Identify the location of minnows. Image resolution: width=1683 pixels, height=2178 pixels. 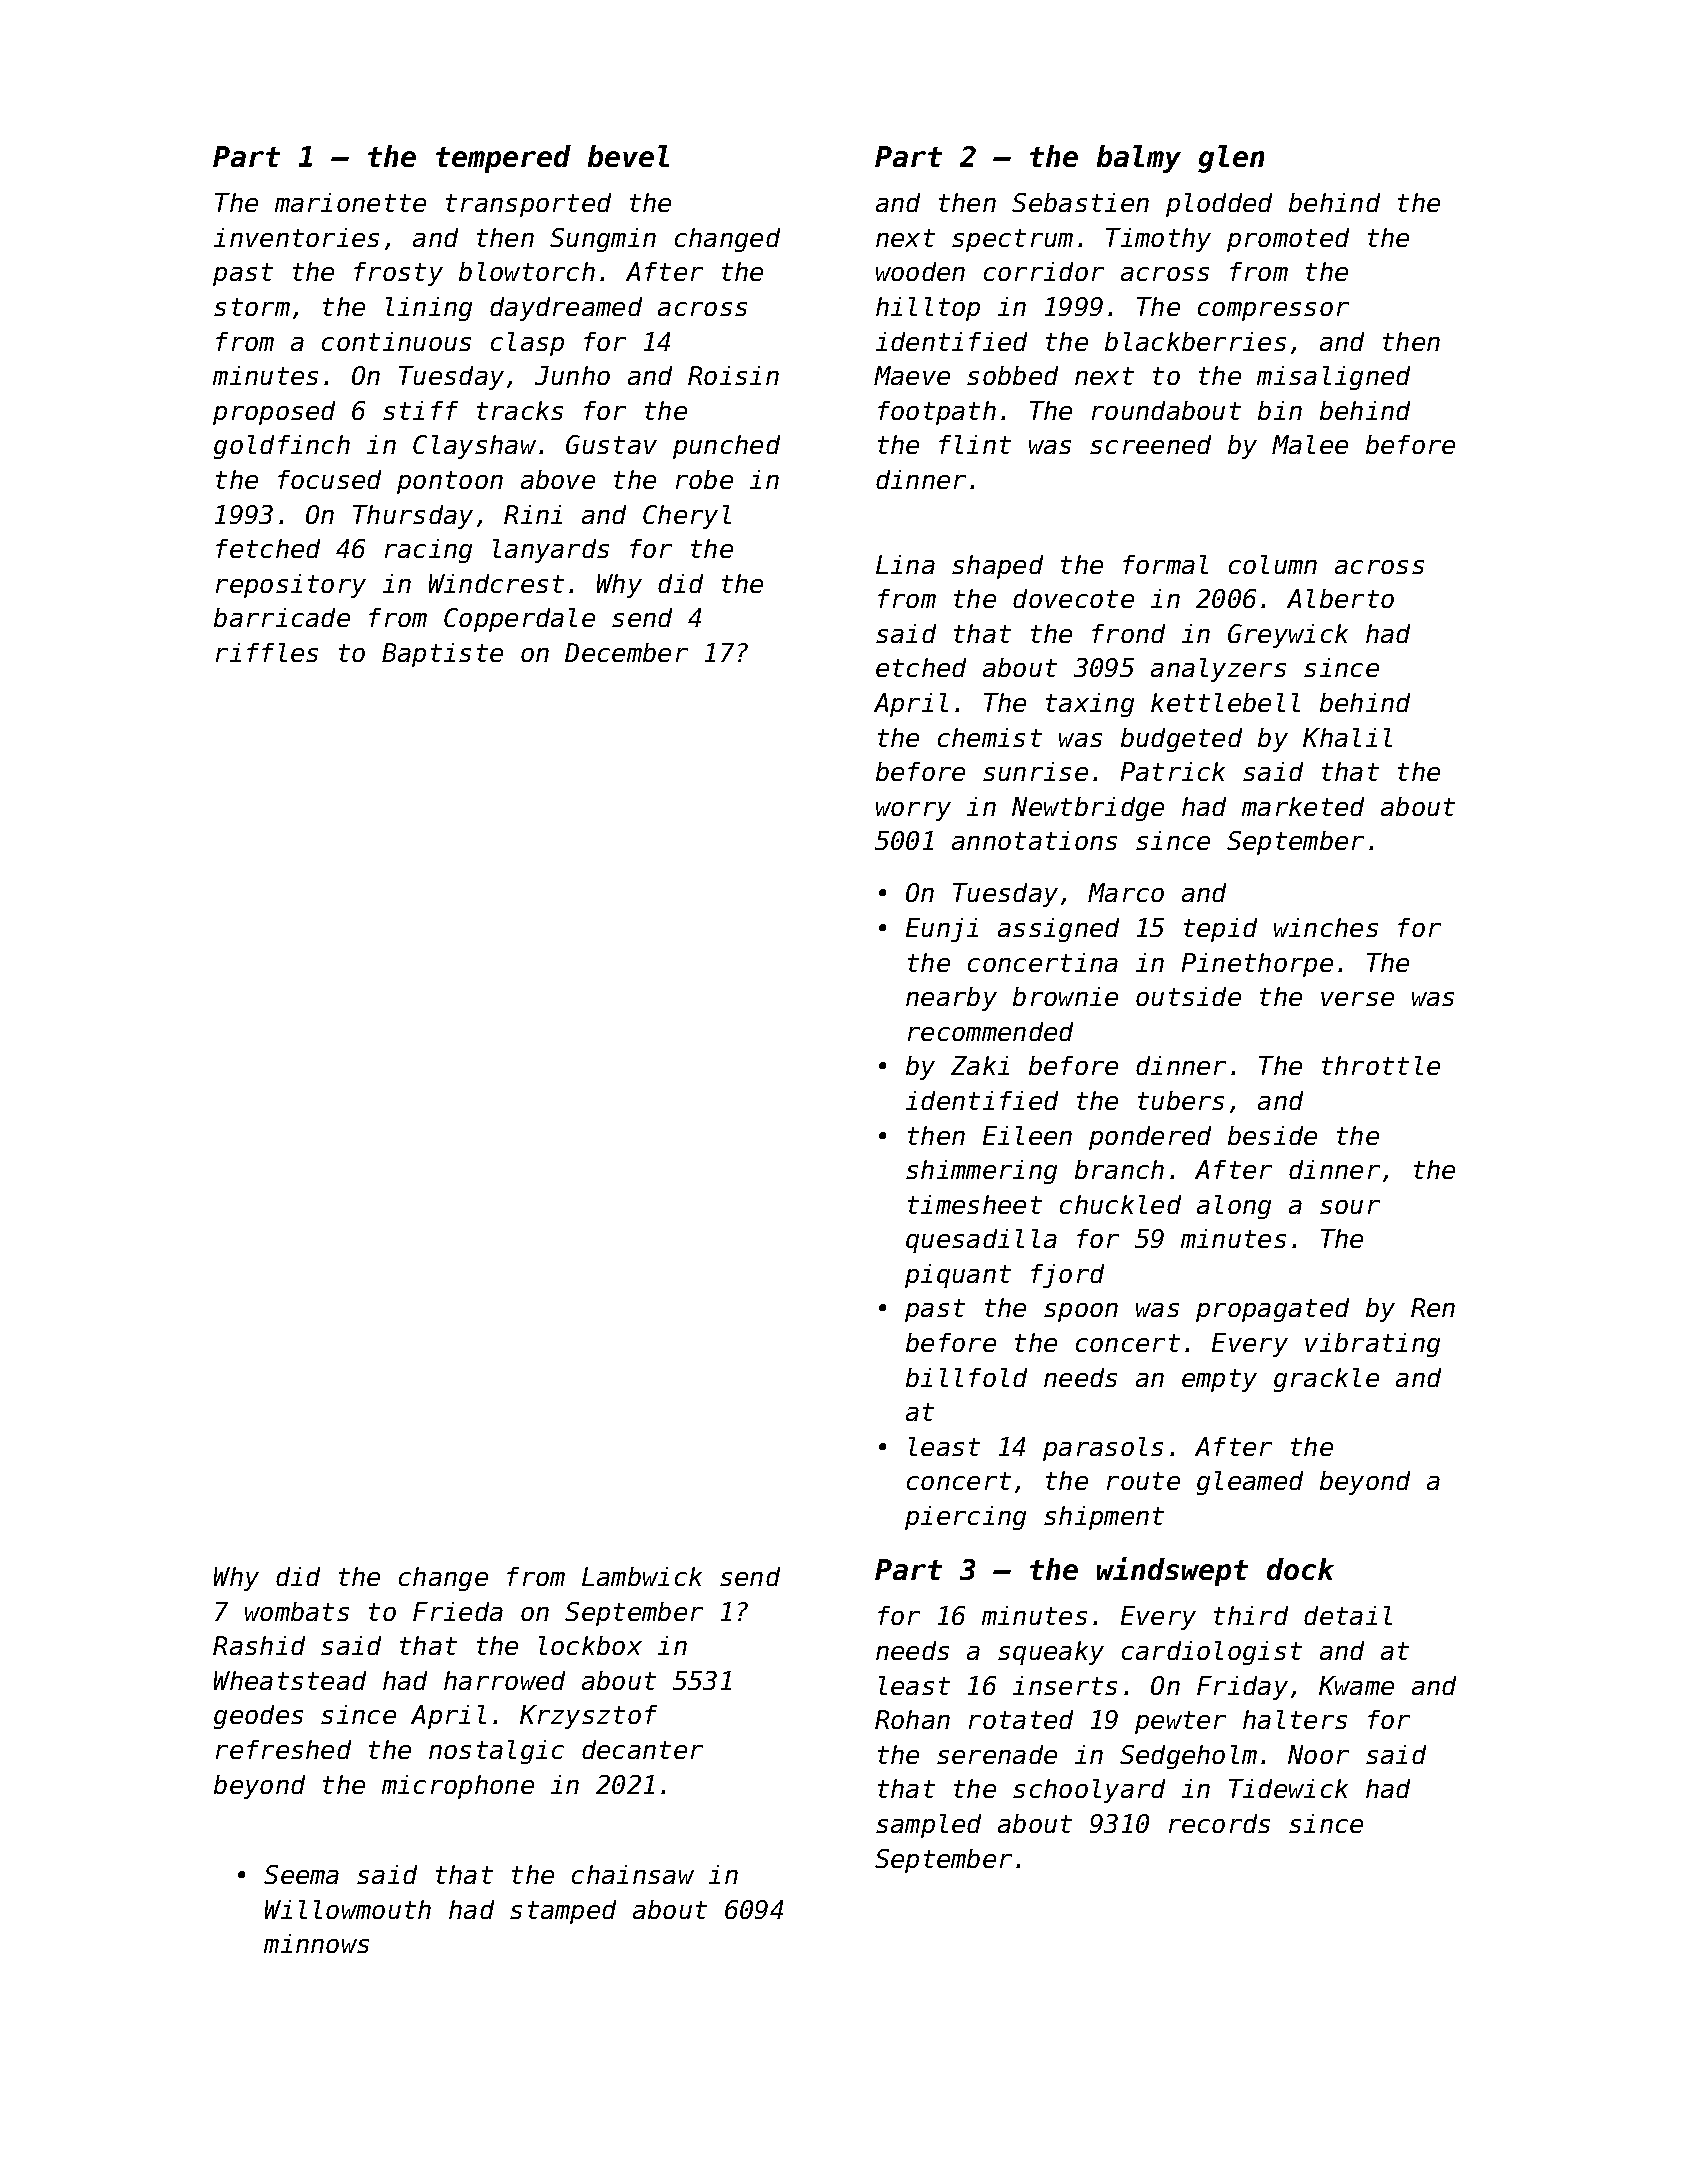
(316, 1943).
